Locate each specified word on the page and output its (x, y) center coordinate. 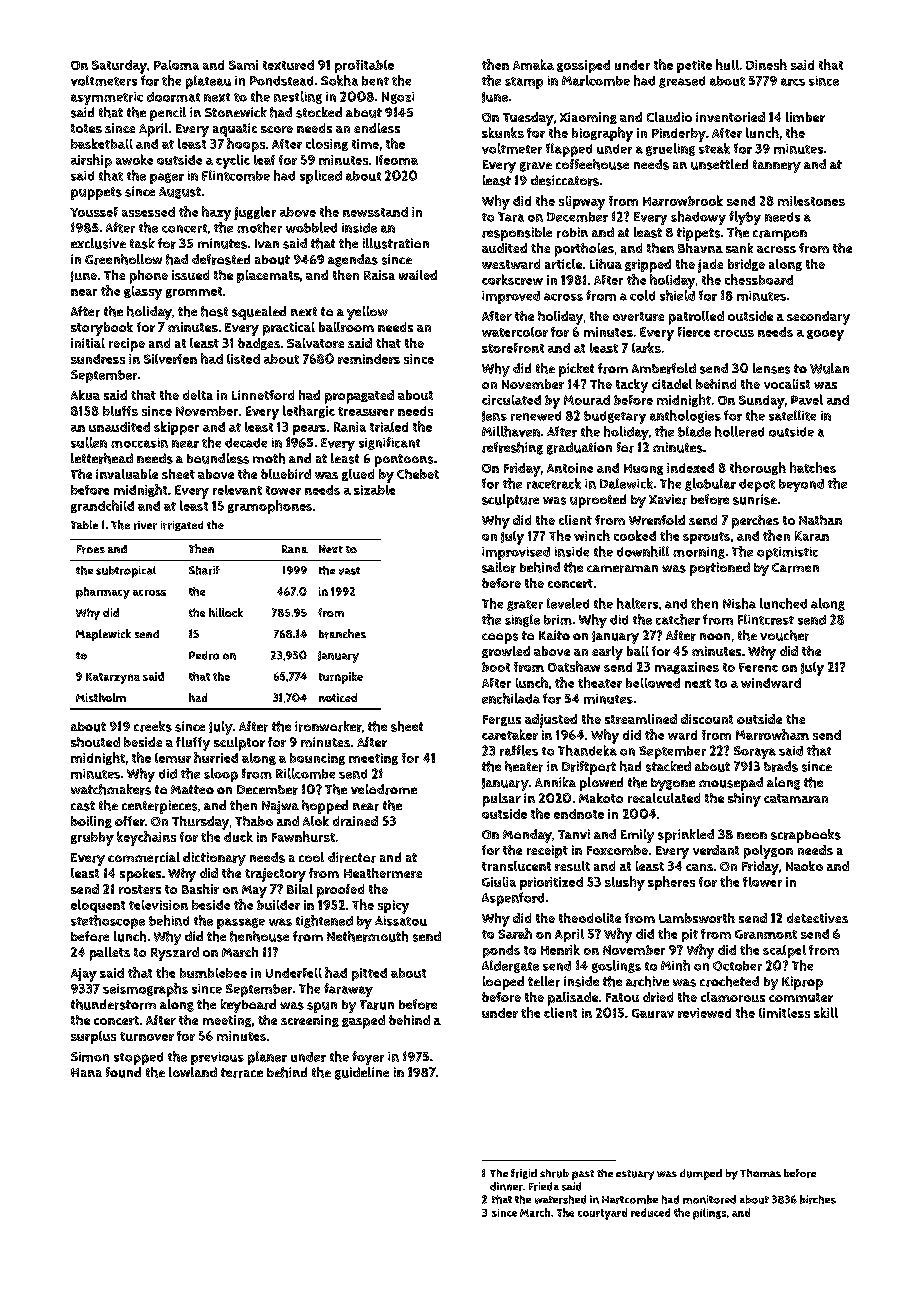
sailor (499, 567)
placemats (268, 276)
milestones (811, 201)
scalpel (784, 951)
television (158, 905)
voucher (784, 635)
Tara (511, 217)
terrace (242, 1073)
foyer (368, 1058)
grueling (670, 149)
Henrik (560, 949)
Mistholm (101, 697)
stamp (524, 83)
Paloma (176, 65)
